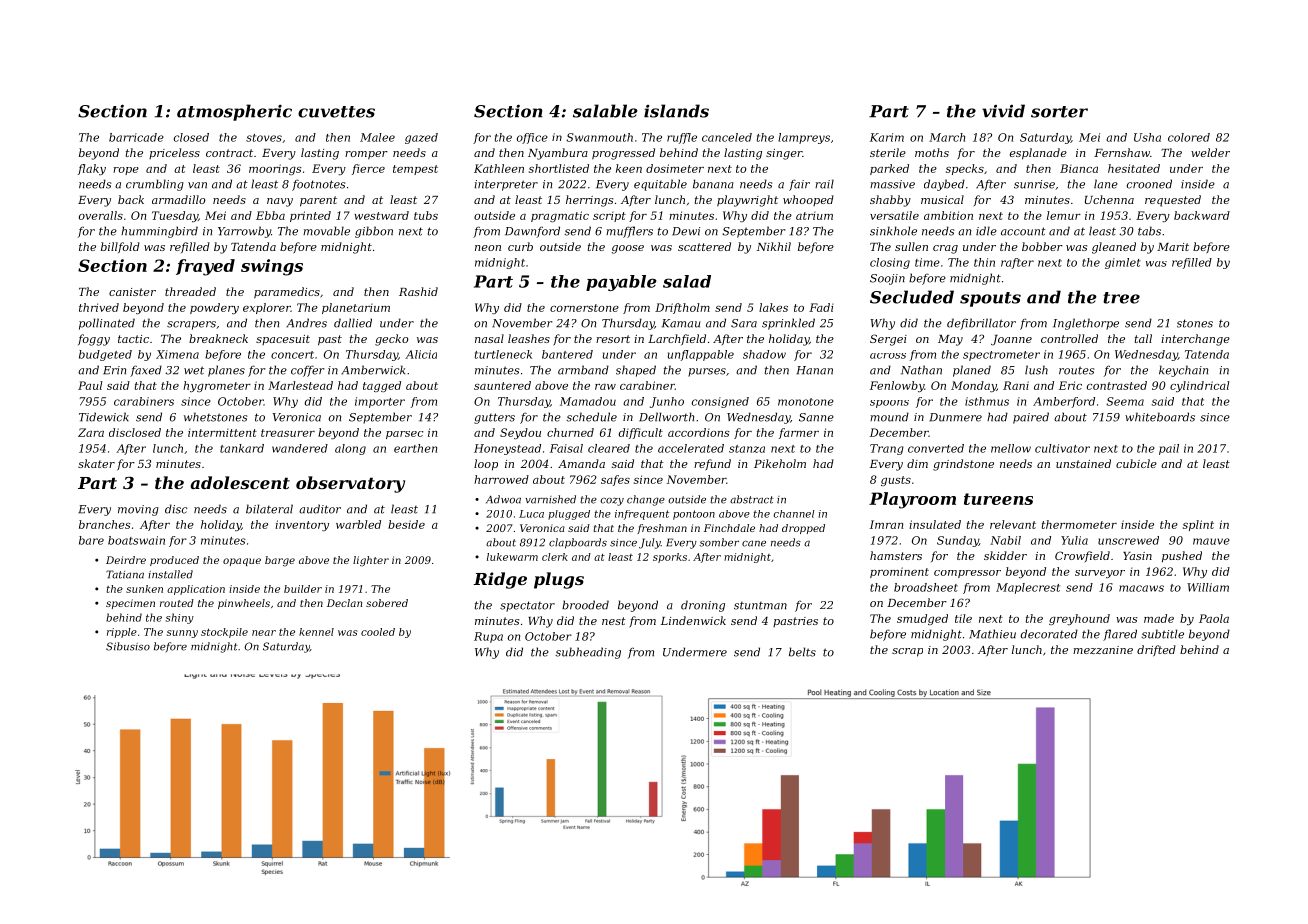  What do you see at coordinates (1173, 247) in the screenshot?
I see `Marit` at bounding box center [1173, 247].
